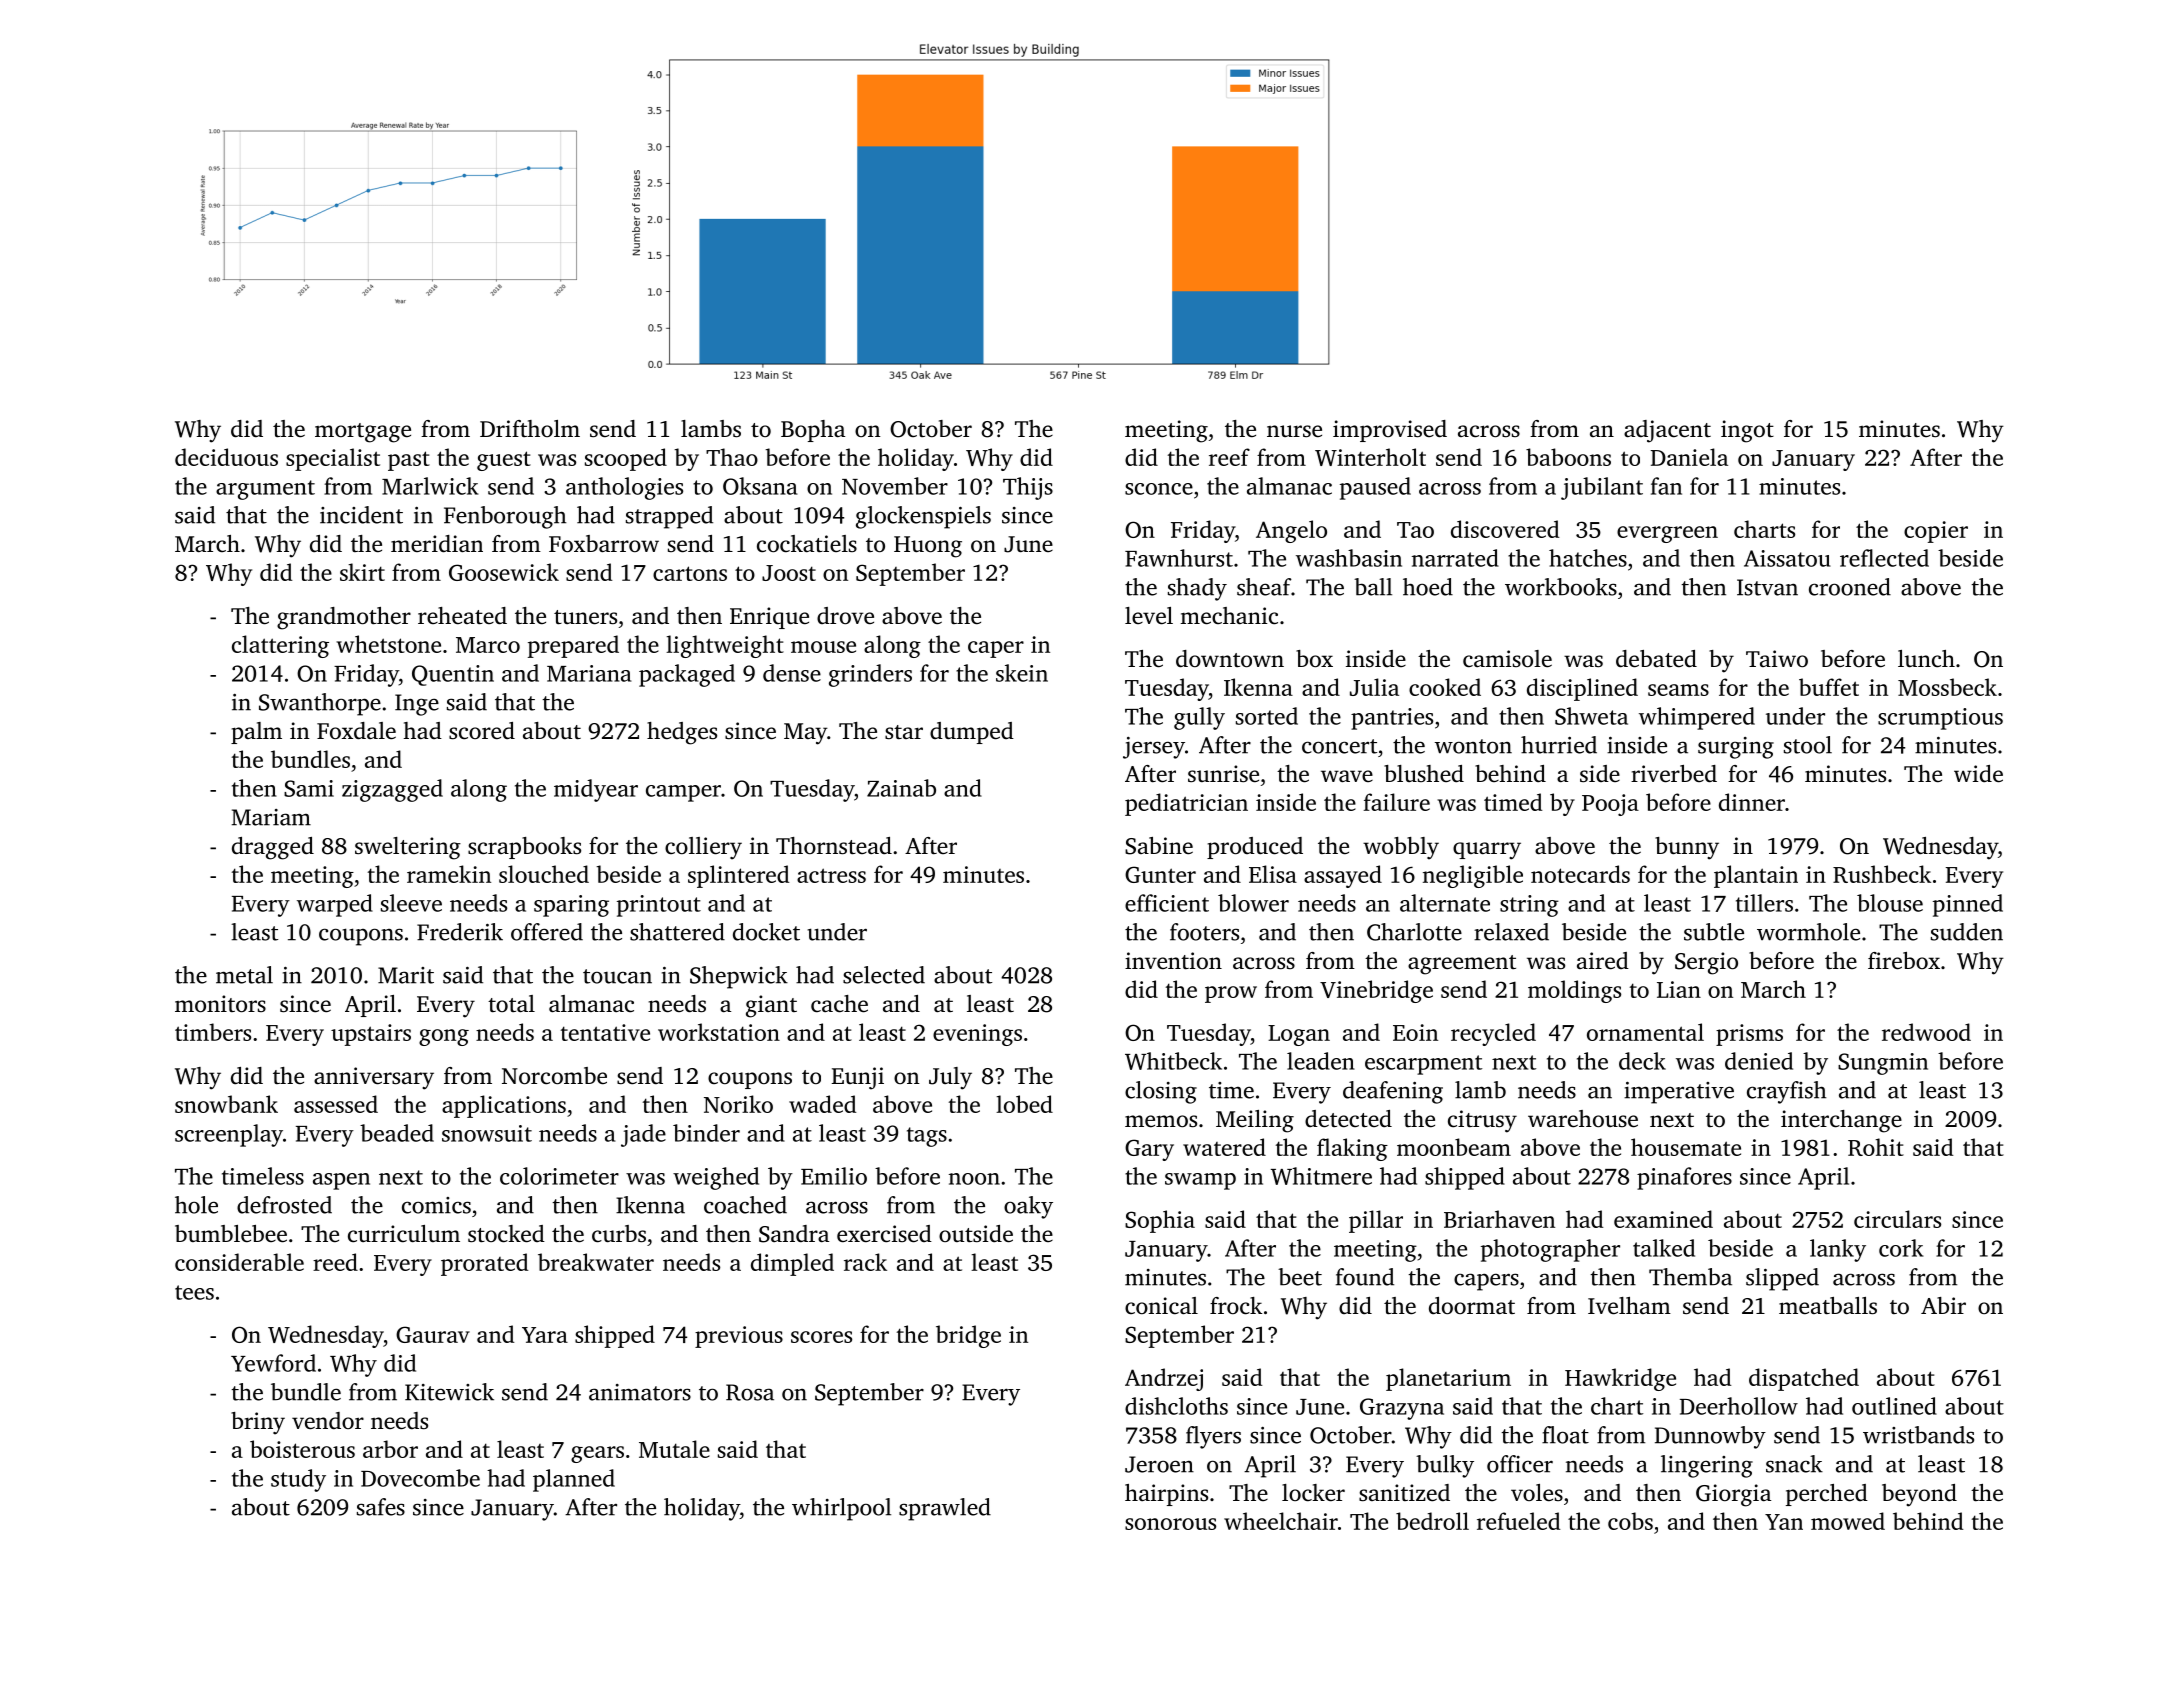 The height and width of the page is (1683, 2178). I want to click on cobs, so click(1630, 1521).
